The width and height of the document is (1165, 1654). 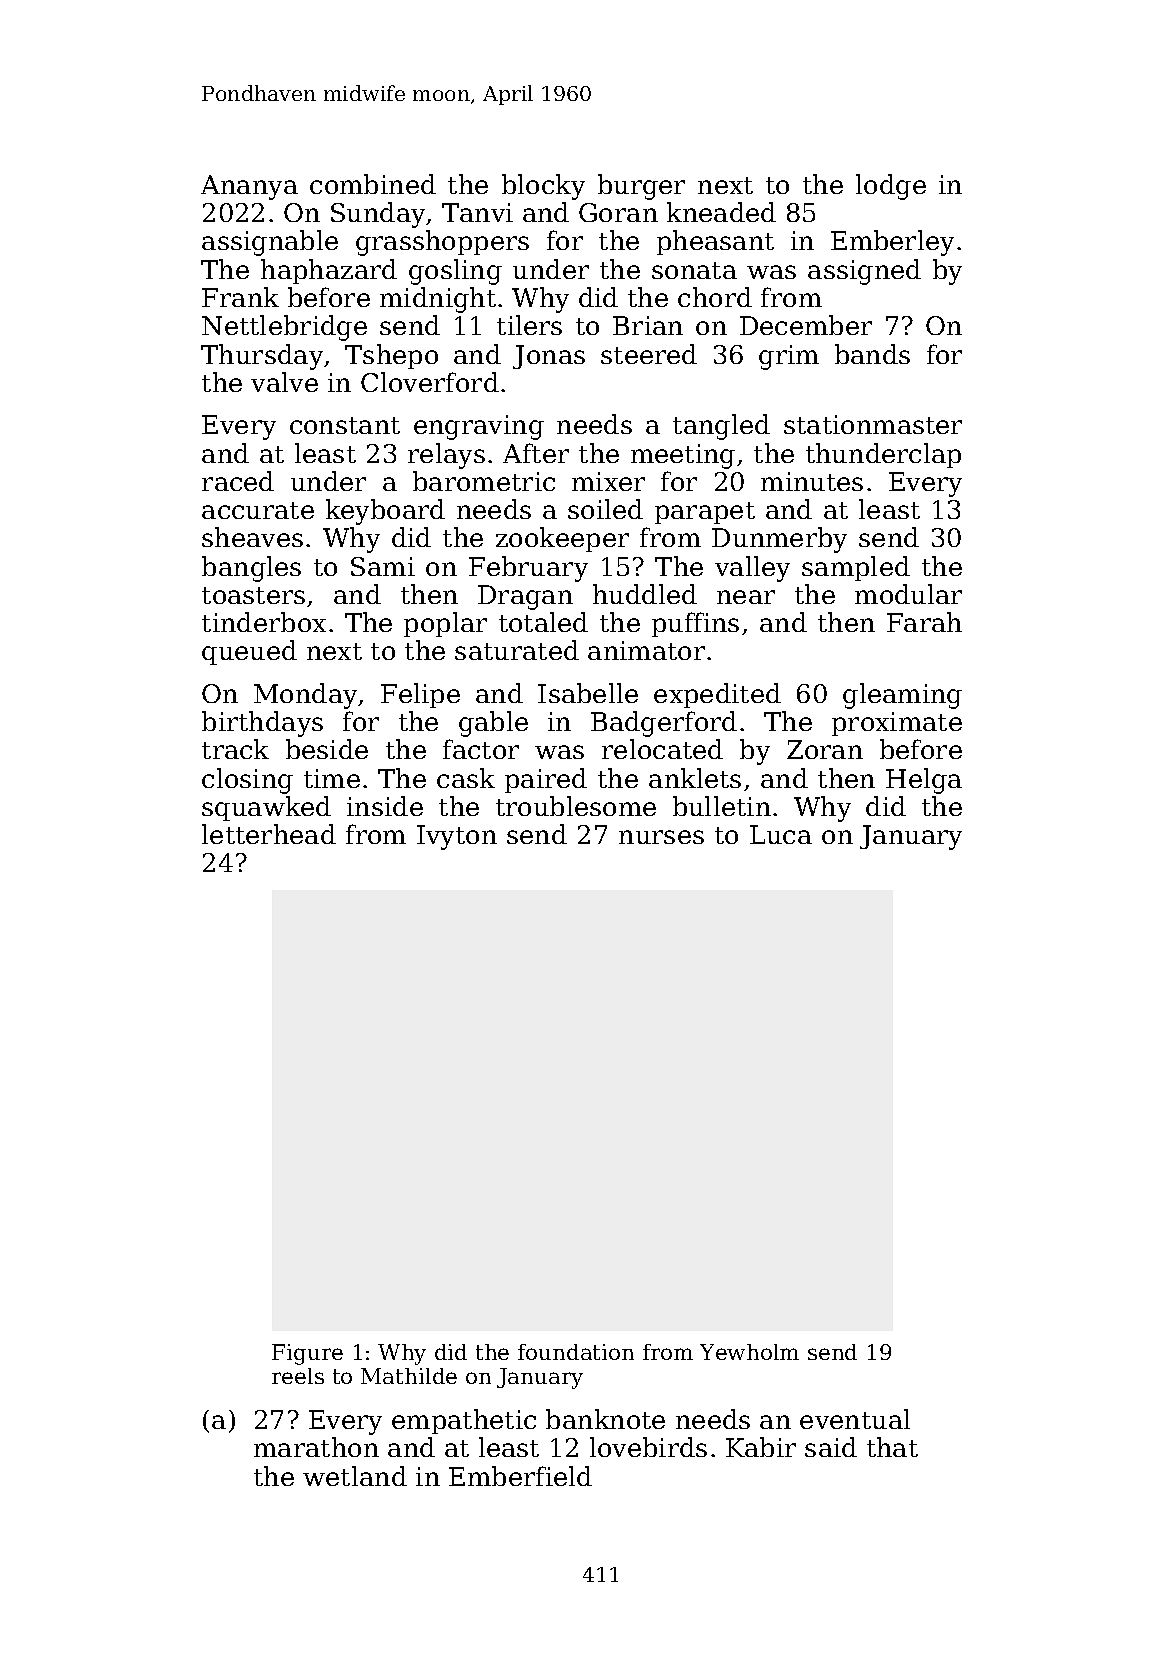 I want to click on Ivyton, so click(x=457, y=837).
